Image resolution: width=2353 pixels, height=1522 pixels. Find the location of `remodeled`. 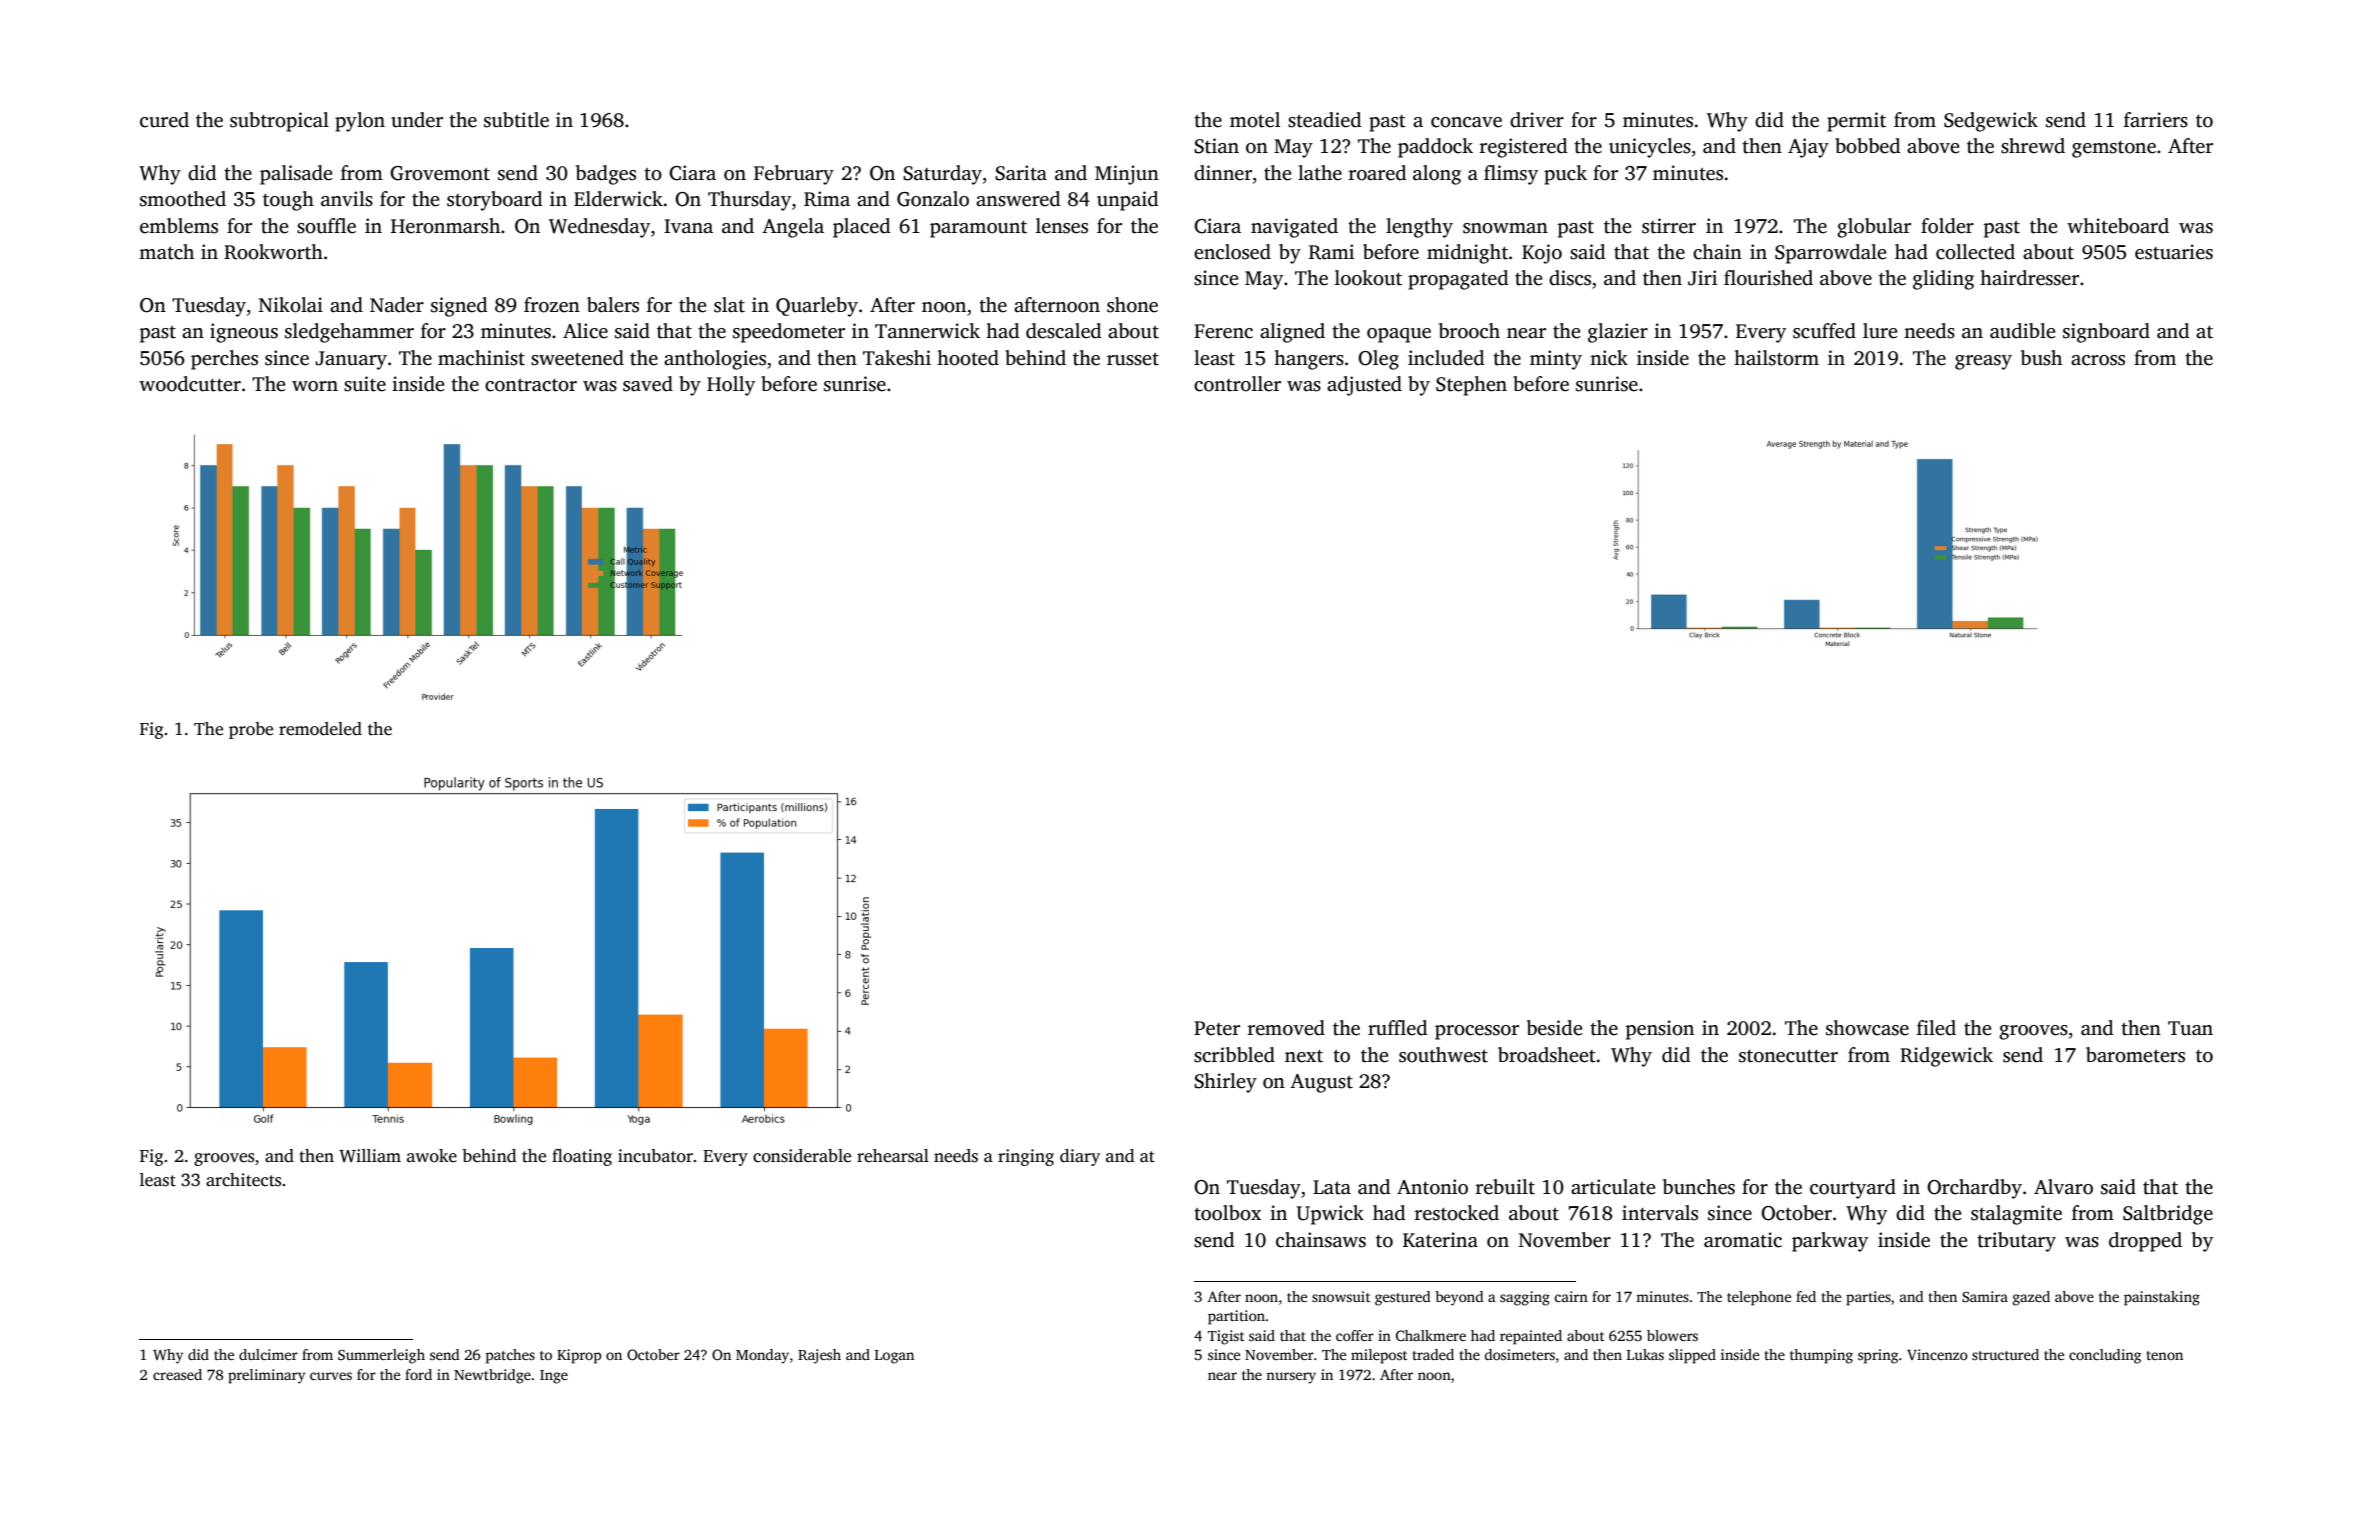

remodeled is located at coordinates (320, 729).
